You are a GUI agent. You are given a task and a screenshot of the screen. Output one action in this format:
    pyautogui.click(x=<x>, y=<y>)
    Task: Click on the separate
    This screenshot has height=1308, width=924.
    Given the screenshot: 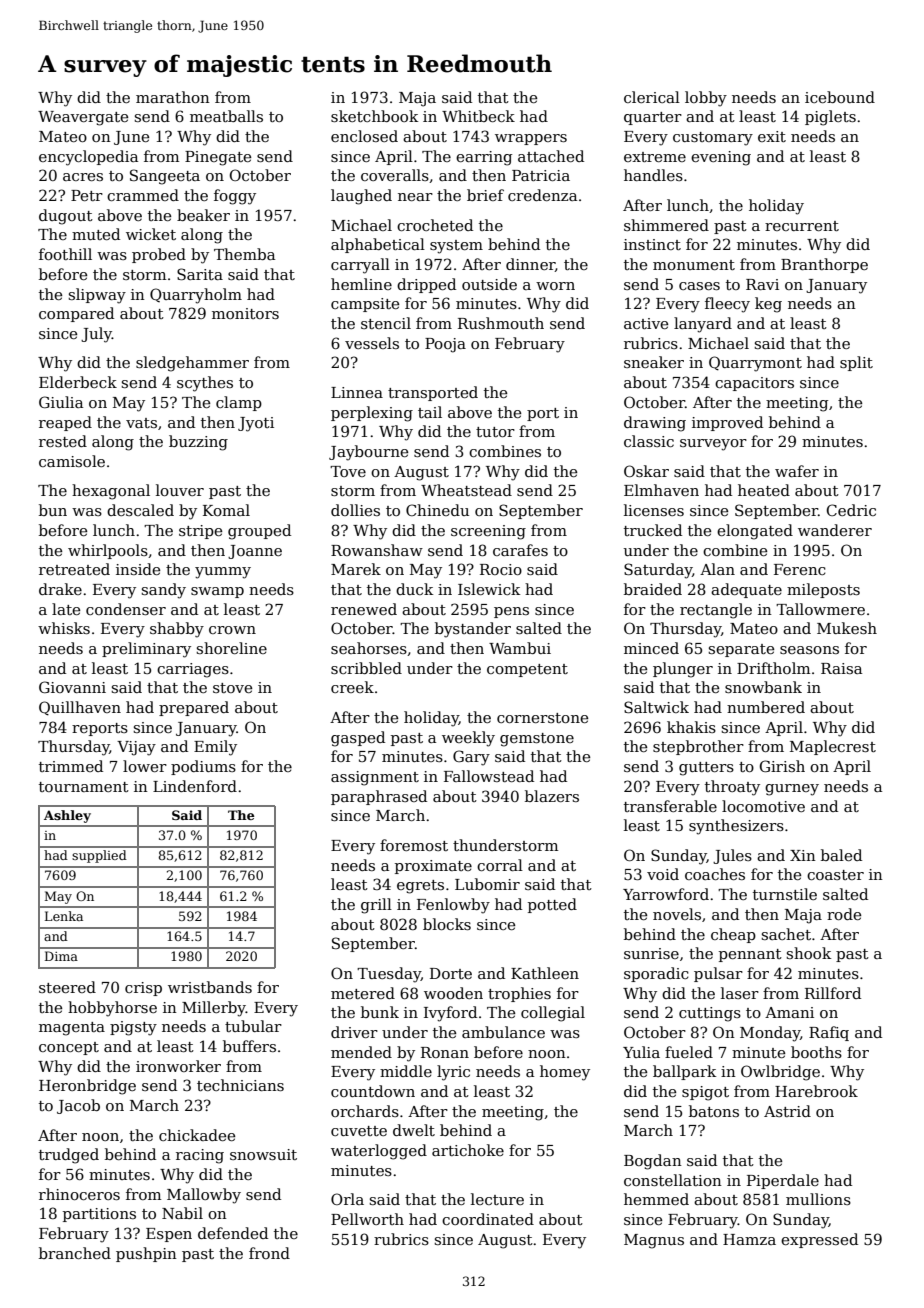 What is the action you would take?
    pyautogui.click(x=741, y=650)
